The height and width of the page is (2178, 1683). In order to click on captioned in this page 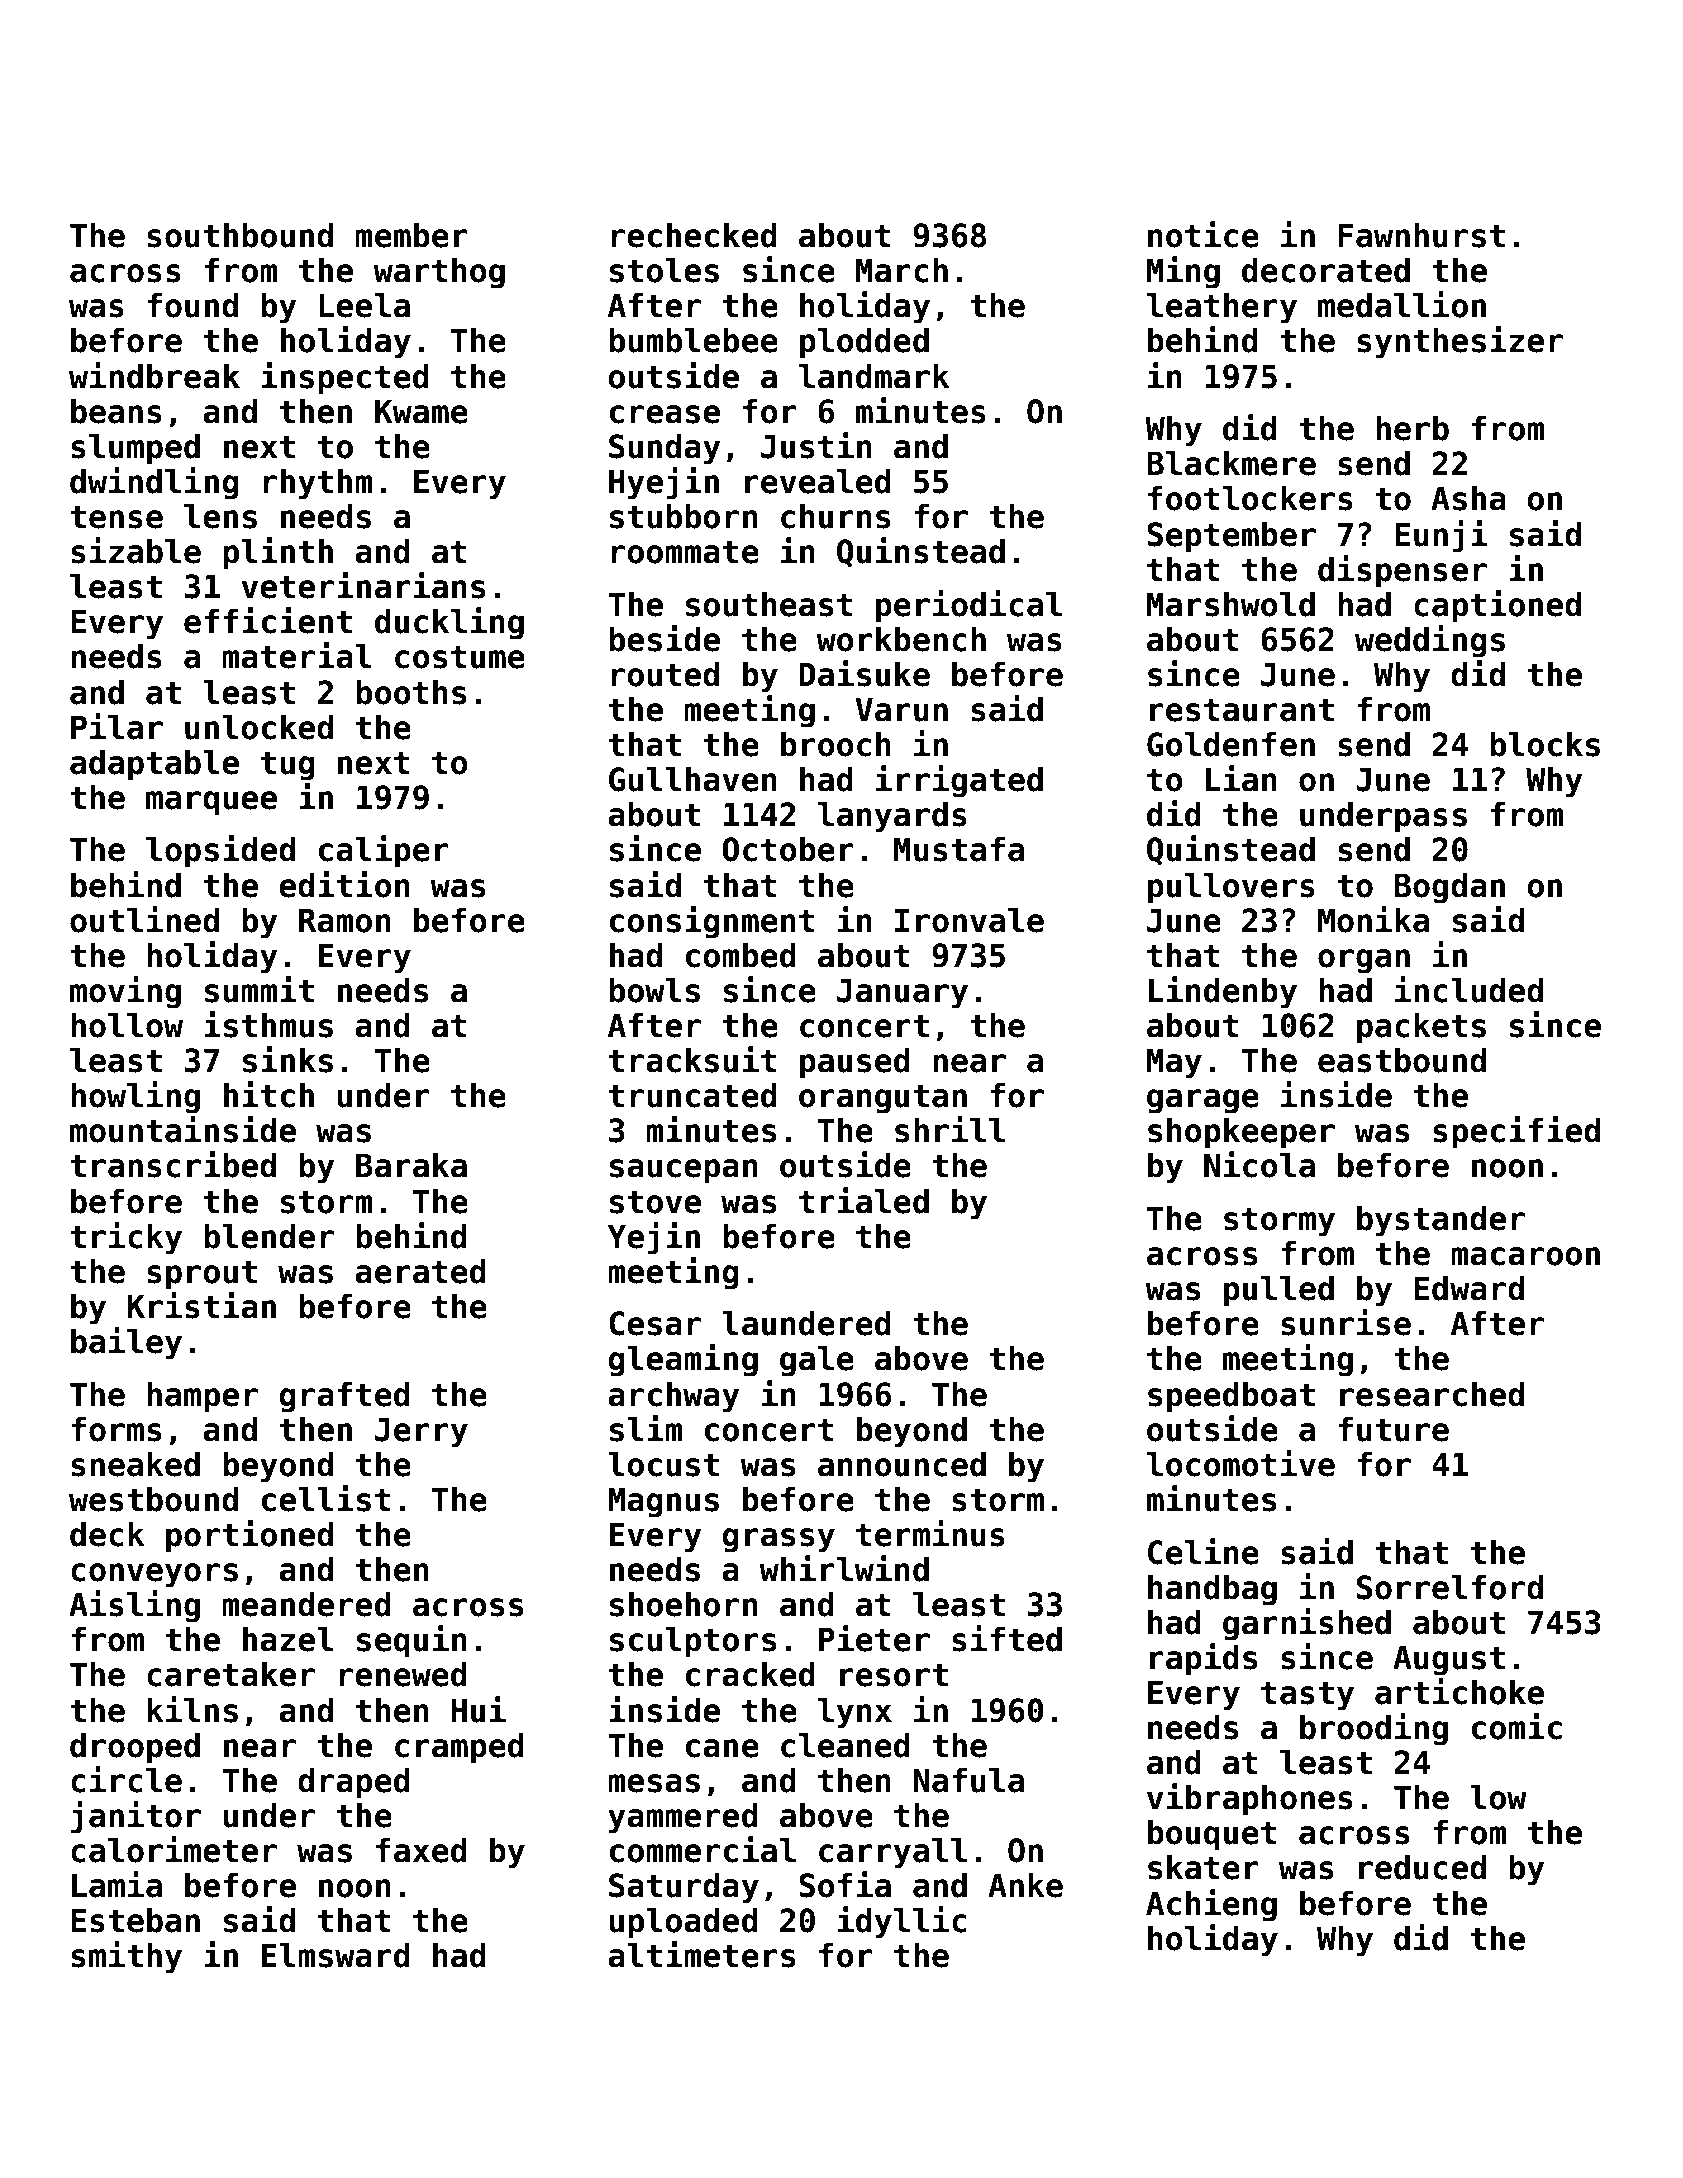, I will do `click(1497, 606)`.
